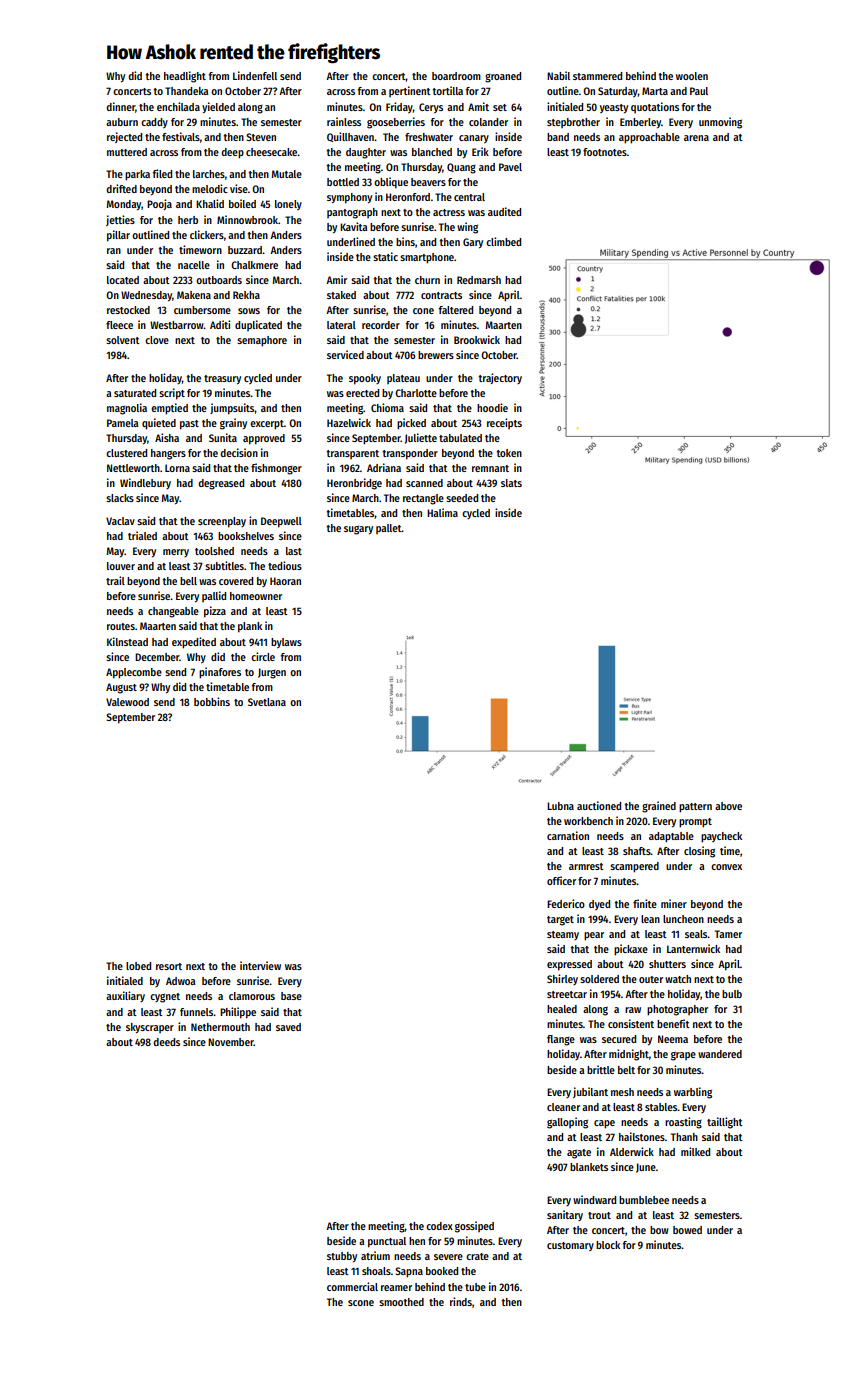 The height and width of the screenshot is (1400, 849). What do you see at coordinates (436, 355) in the screenshot?
I see `brewers` at bounding box center [436, 355].
